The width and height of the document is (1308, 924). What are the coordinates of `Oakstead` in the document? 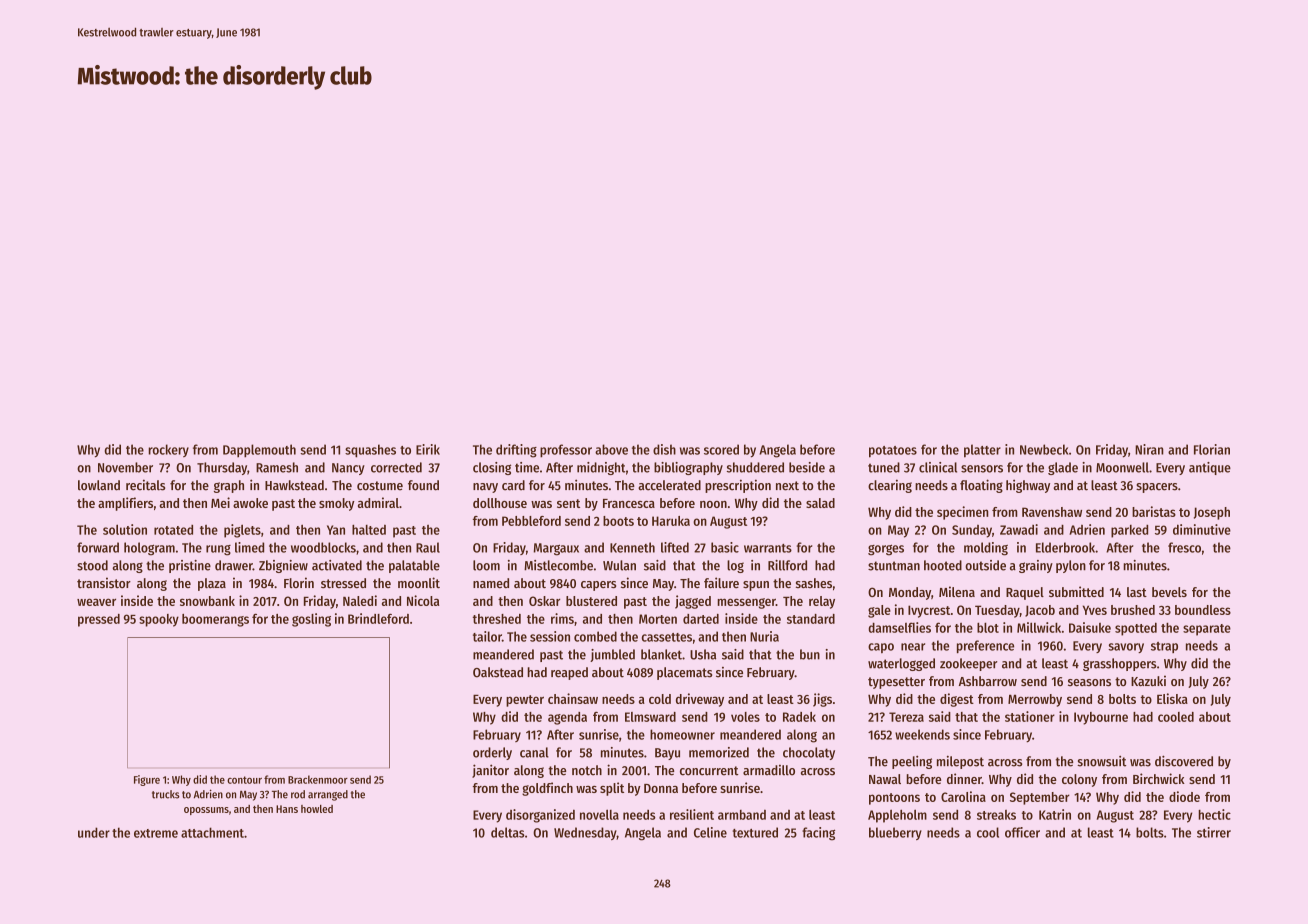 It's located at (498, 672).
